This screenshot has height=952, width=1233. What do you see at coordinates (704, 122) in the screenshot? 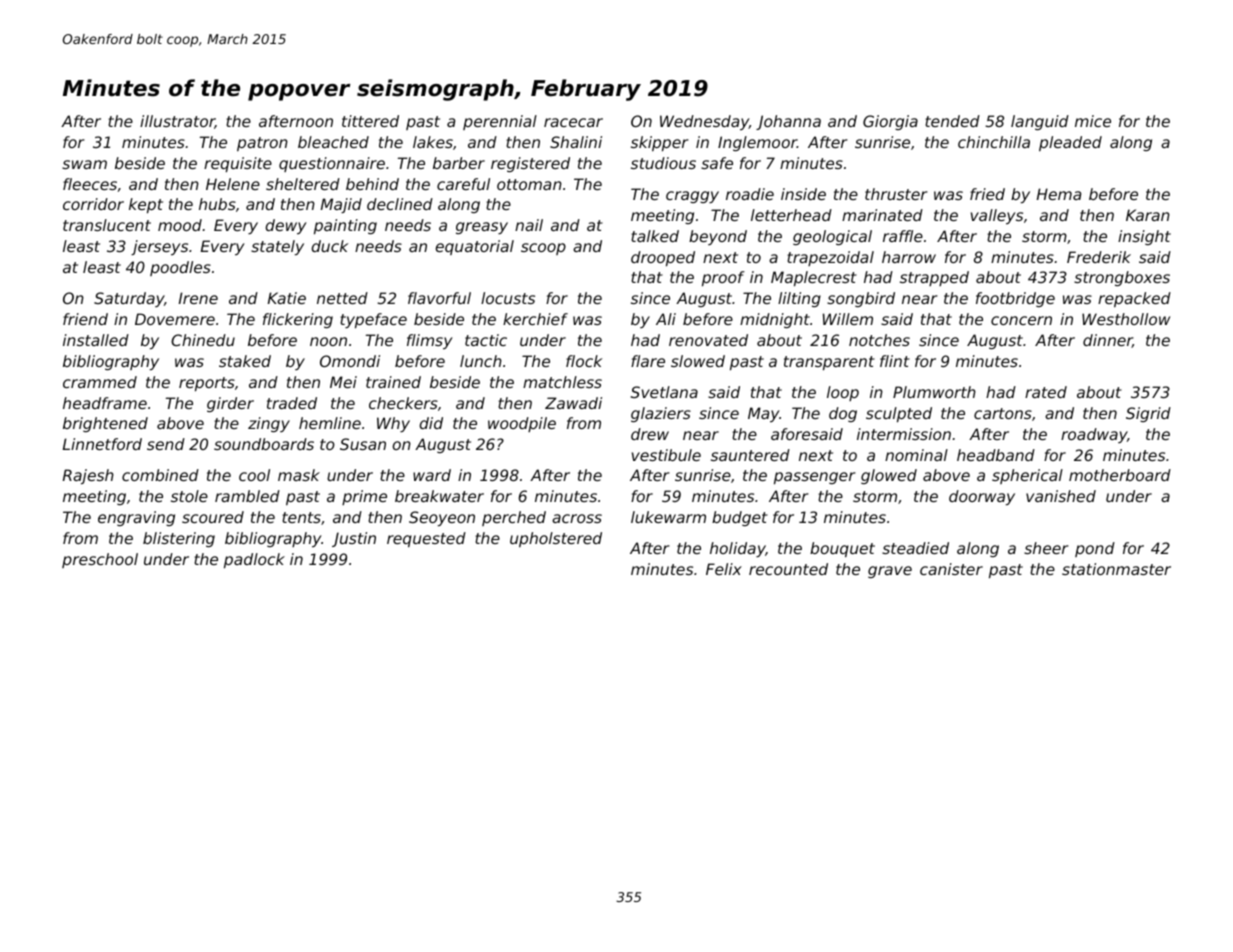
I see `Wednesday` at bounding box center [704, 122].
